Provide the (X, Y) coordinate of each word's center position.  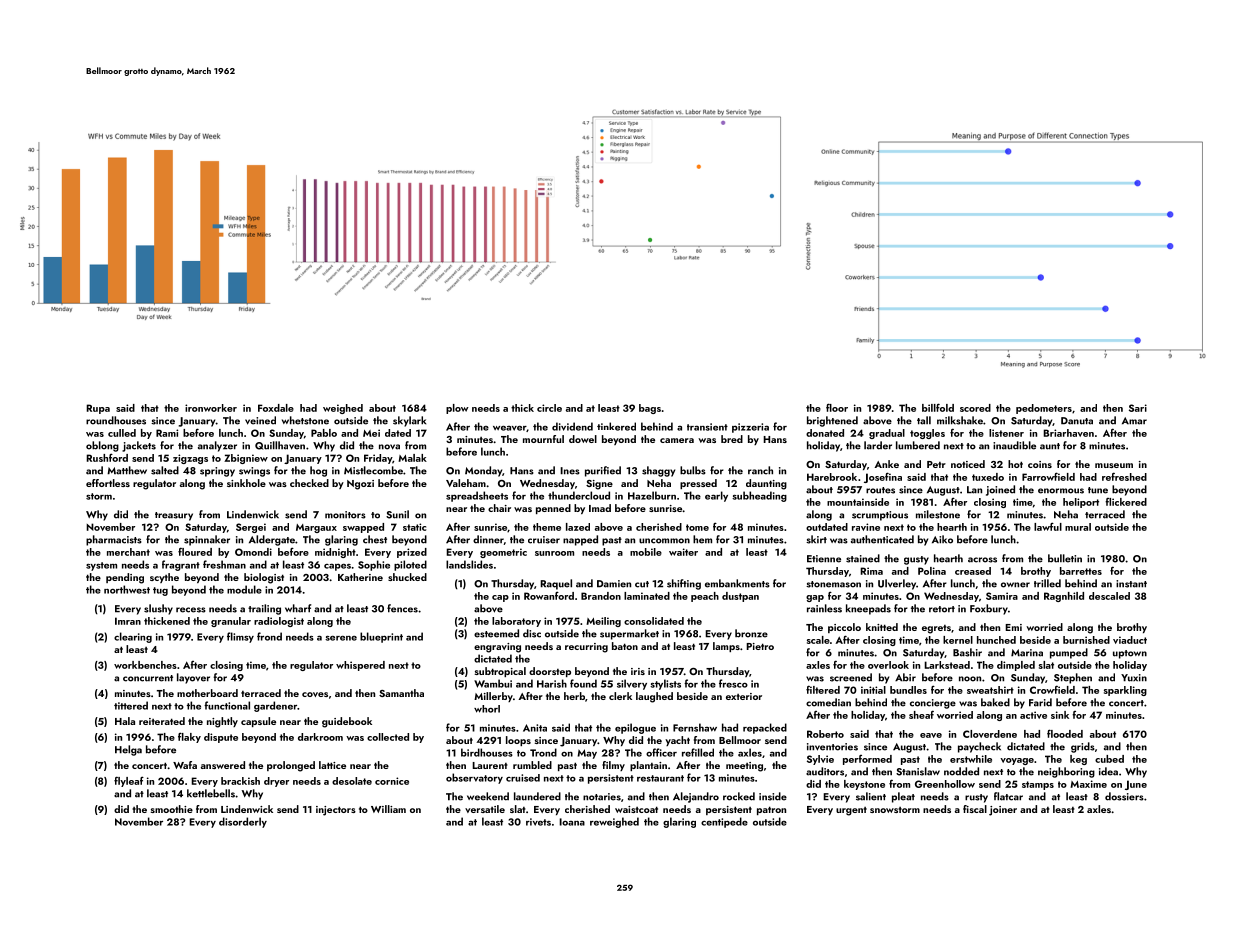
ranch (760, 470)
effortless (108, 483)
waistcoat (636, 809)
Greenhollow (945, 784)
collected (388, 737)
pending (125, 578)
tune (1098, 490)
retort (942, 609)
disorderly (243, 822)
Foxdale (276, 408)
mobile (646, 552)
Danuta (1077, 421)
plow (457, 409)
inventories (832, 747)
